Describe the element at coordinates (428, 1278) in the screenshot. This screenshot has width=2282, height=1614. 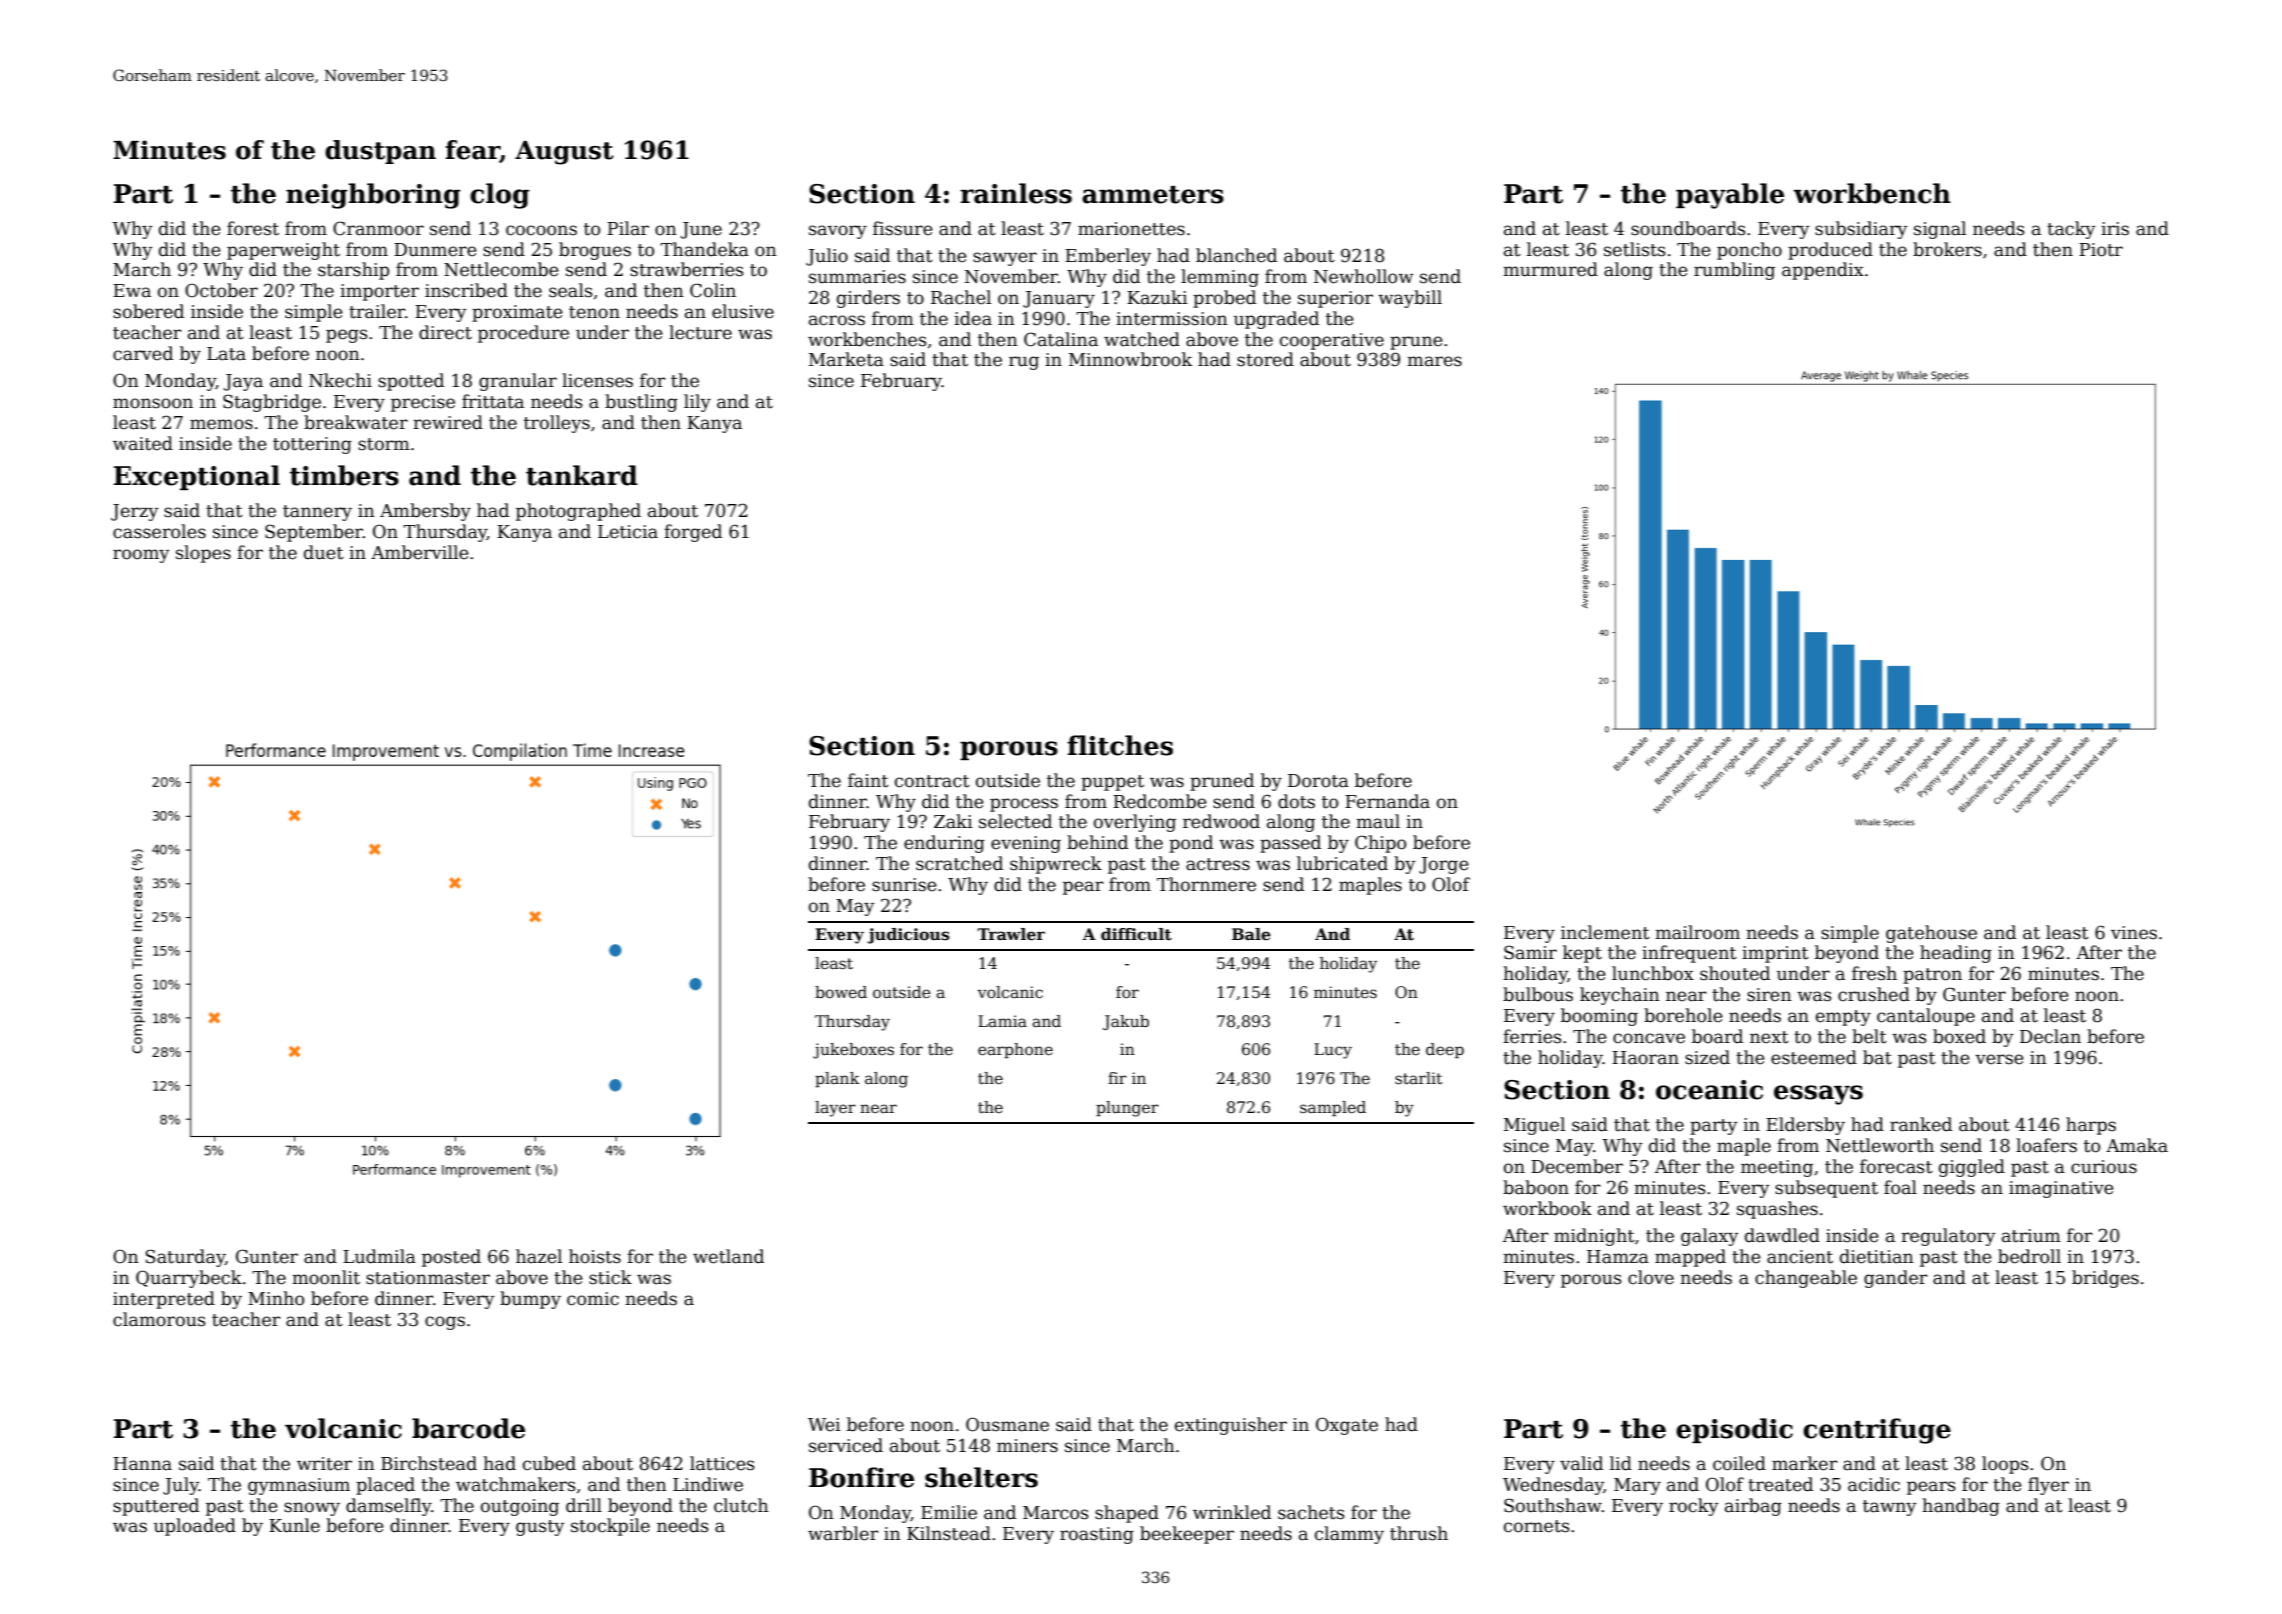
I see `stationmaster` at that location.
